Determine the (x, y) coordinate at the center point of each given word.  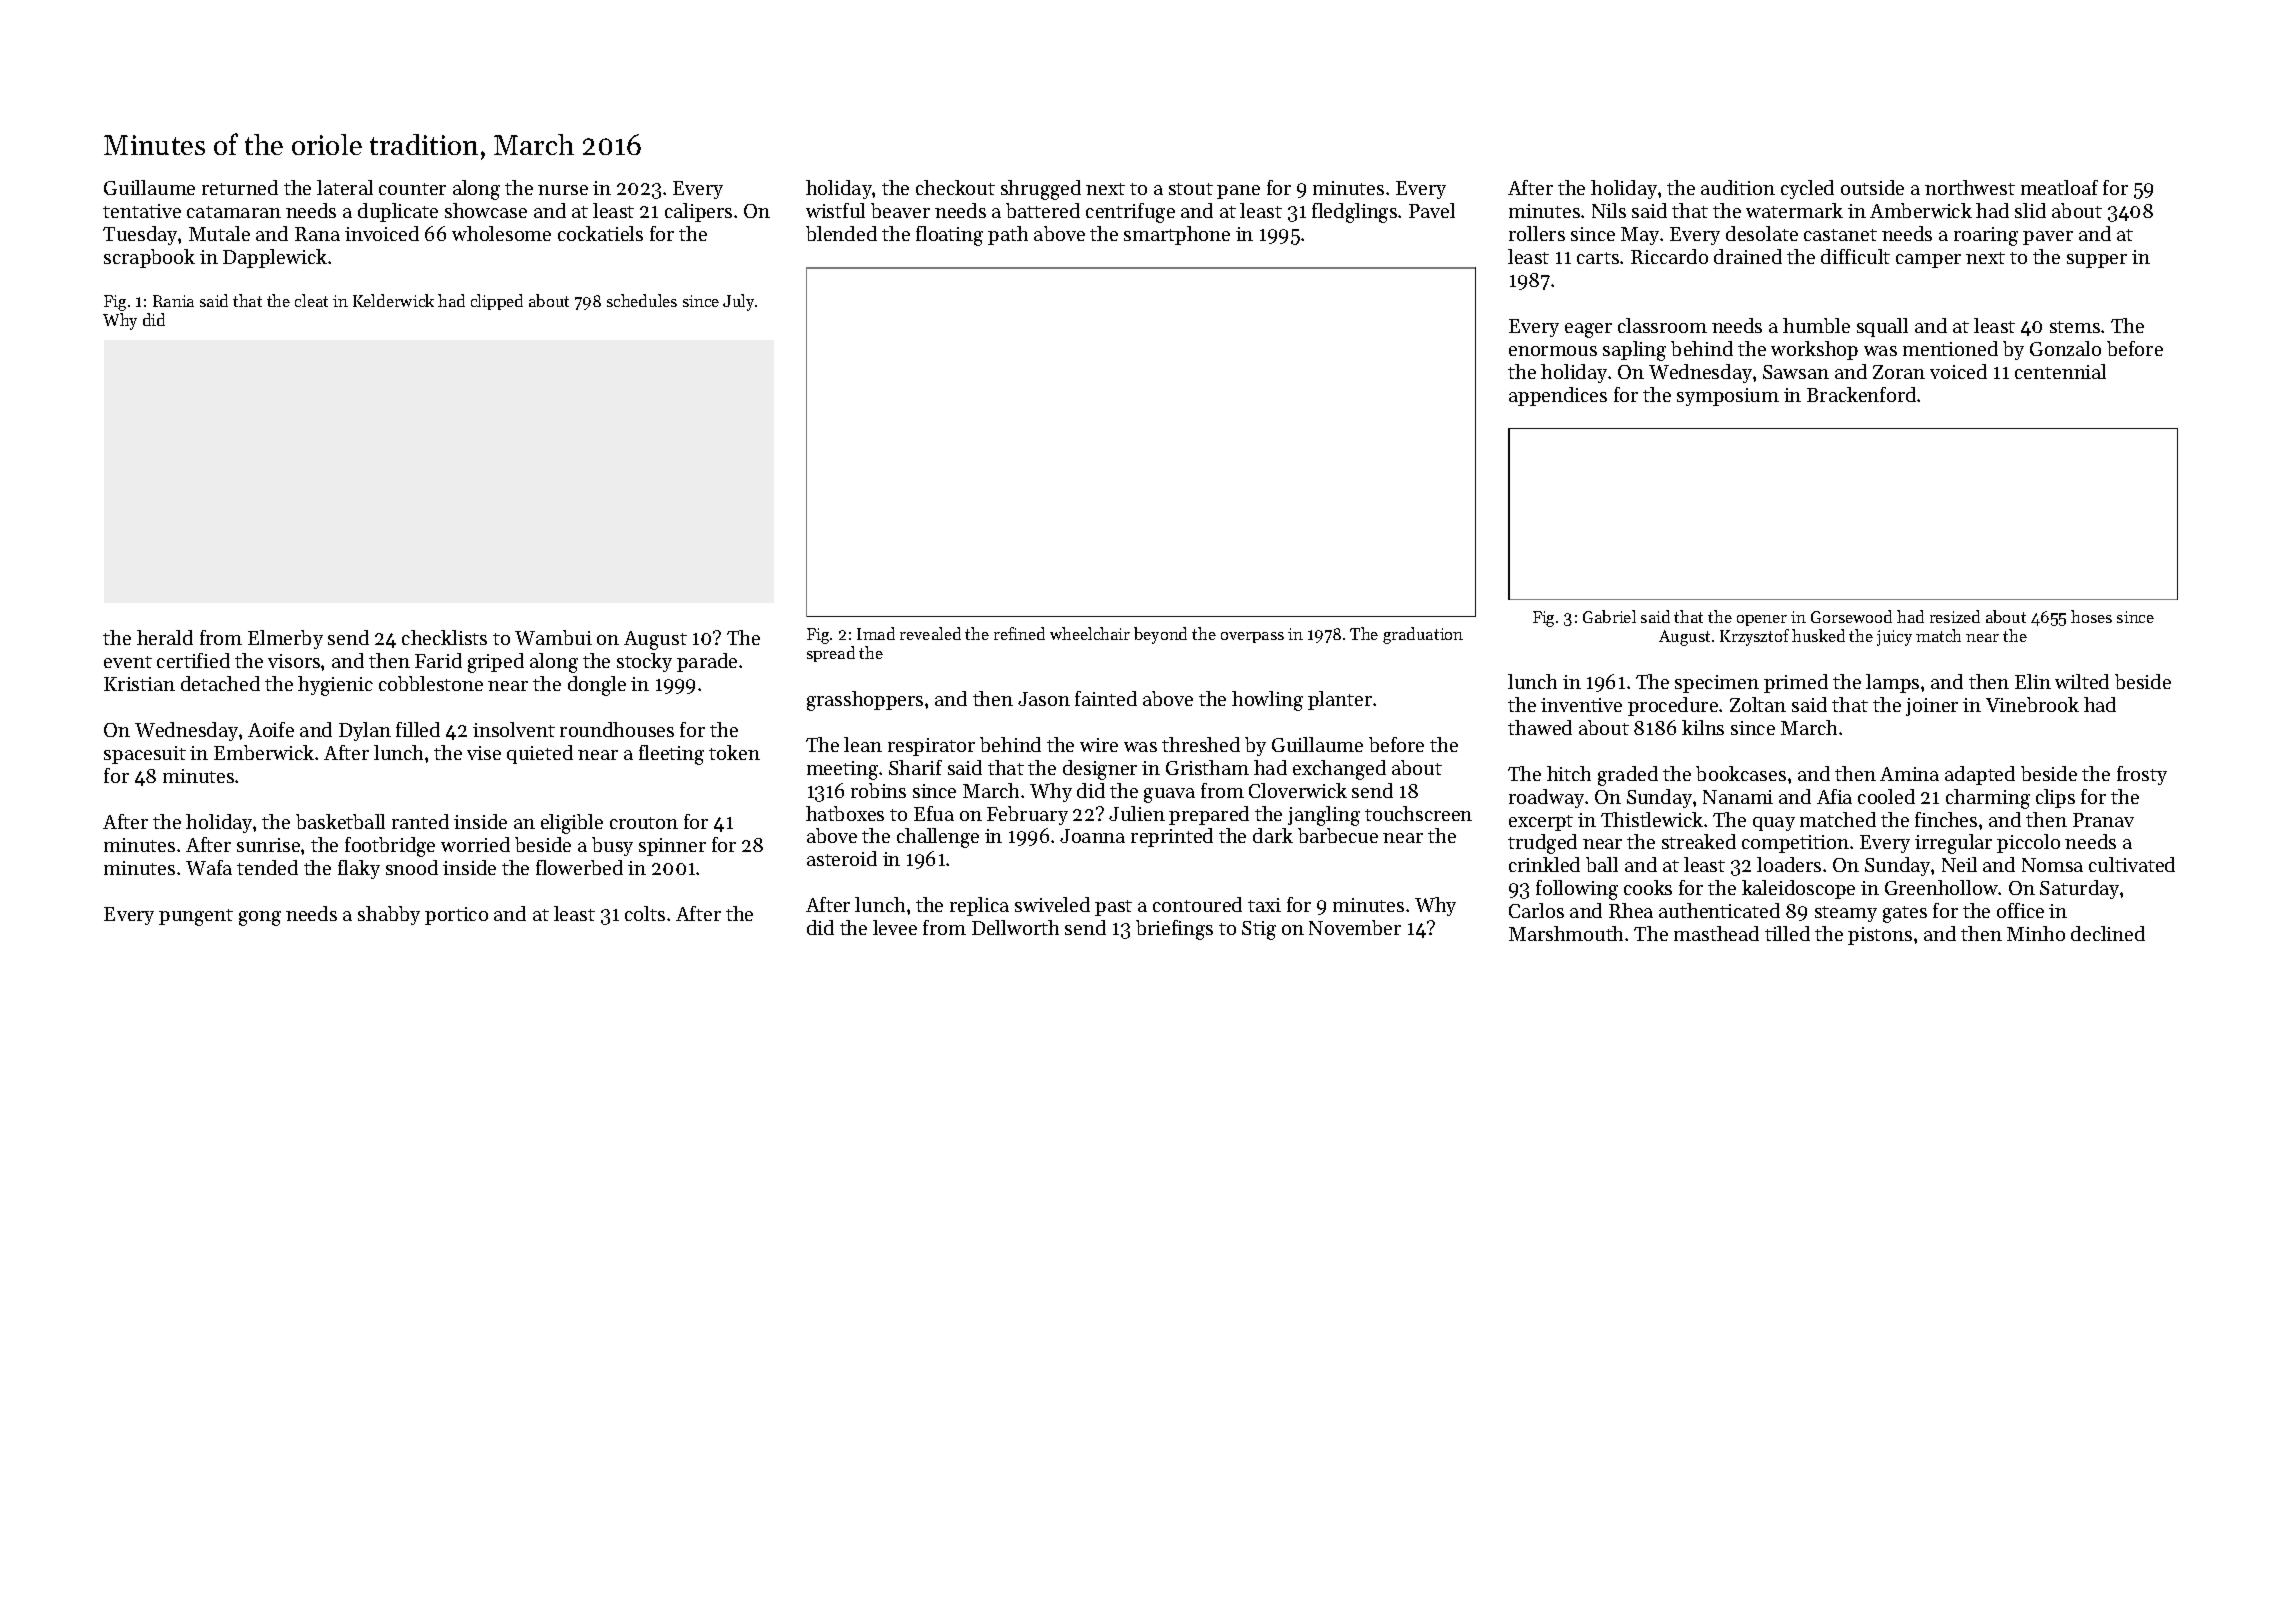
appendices (1558, 396)
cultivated (2132, 864)
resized (1955, 616)
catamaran (234, 212)
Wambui (553, 637)
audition (1738, 187)
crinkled (1544, 864)
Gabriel (1609, 616)
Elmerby (285, 639)
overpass (1252, 637)
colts (645, 913)
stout (1191, 189)
